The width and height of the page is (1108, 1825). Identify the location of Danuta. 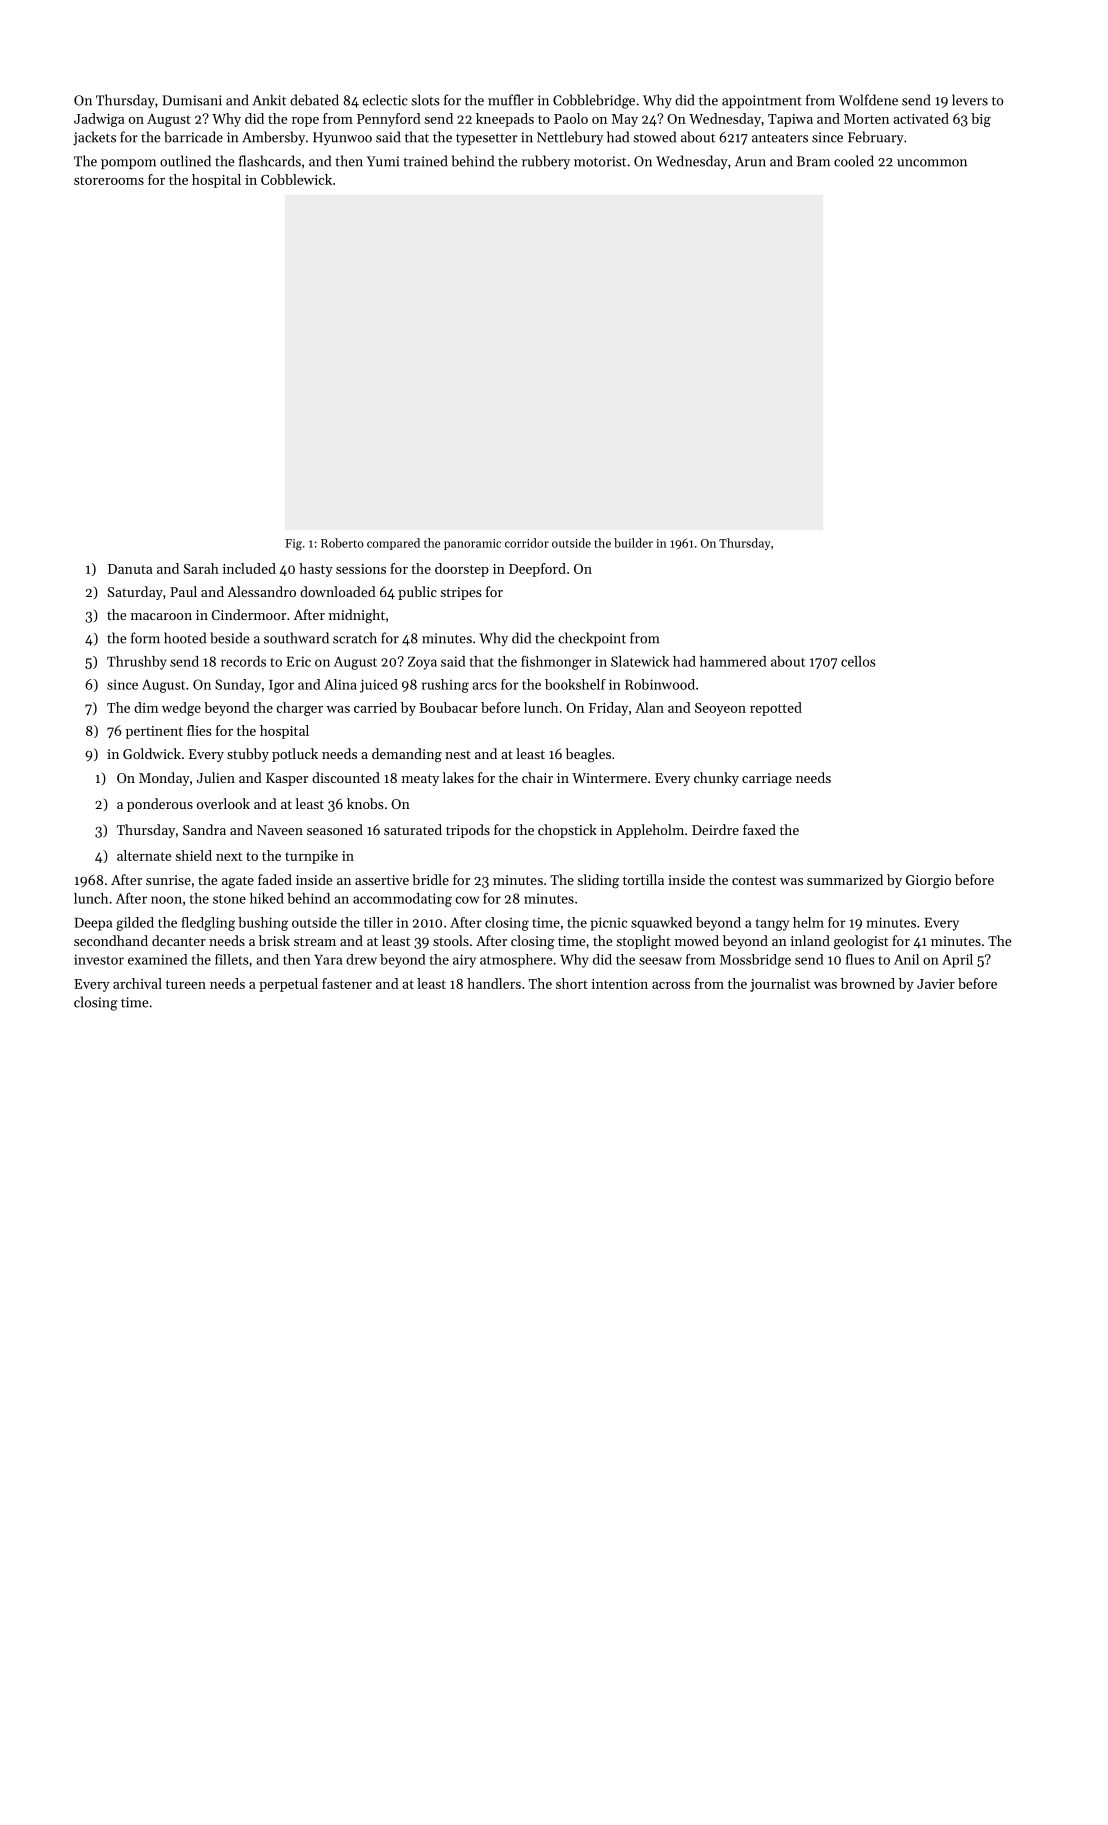
(130, 569).
